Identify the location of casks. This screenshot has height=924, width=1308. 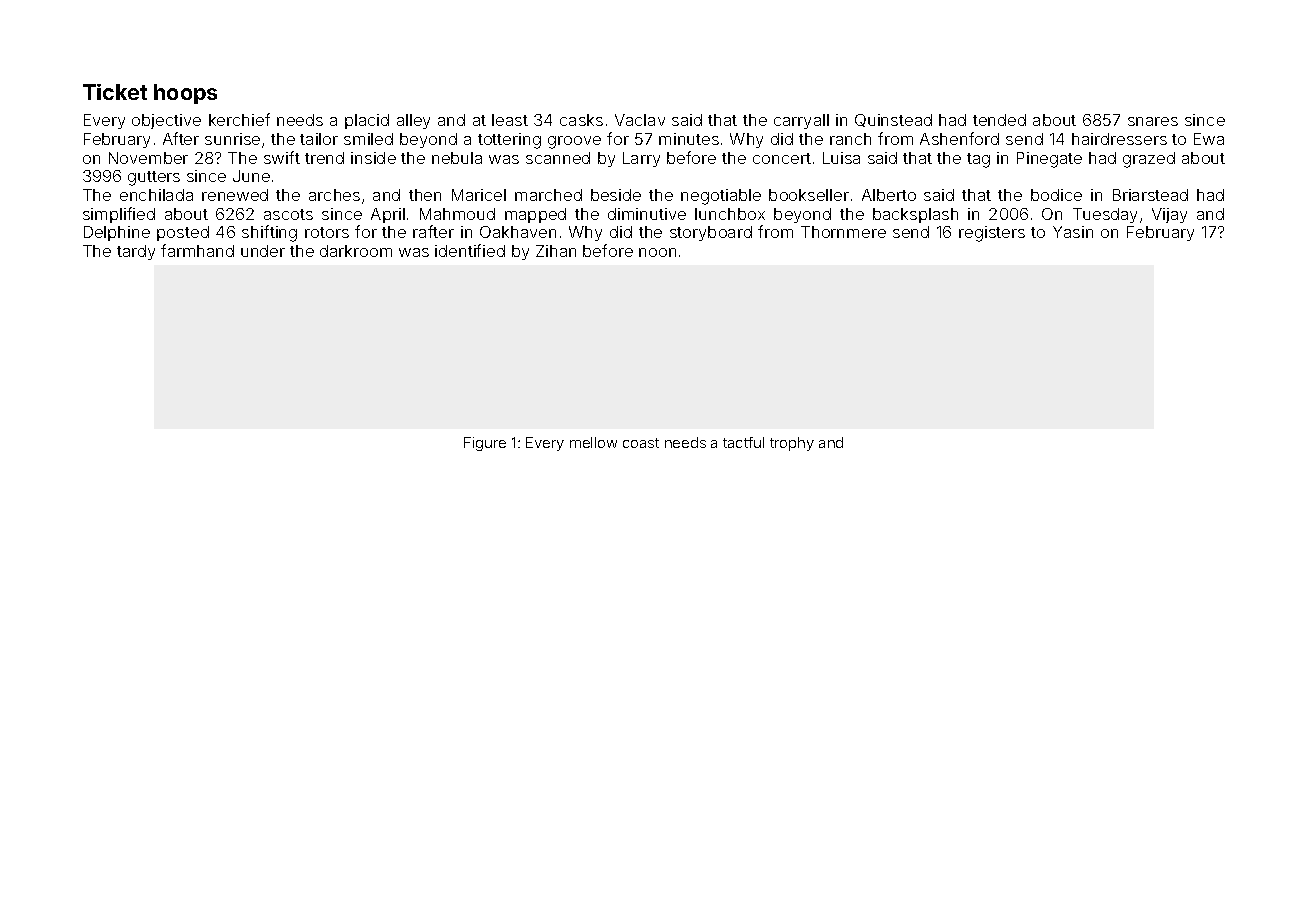
(581, 120).
